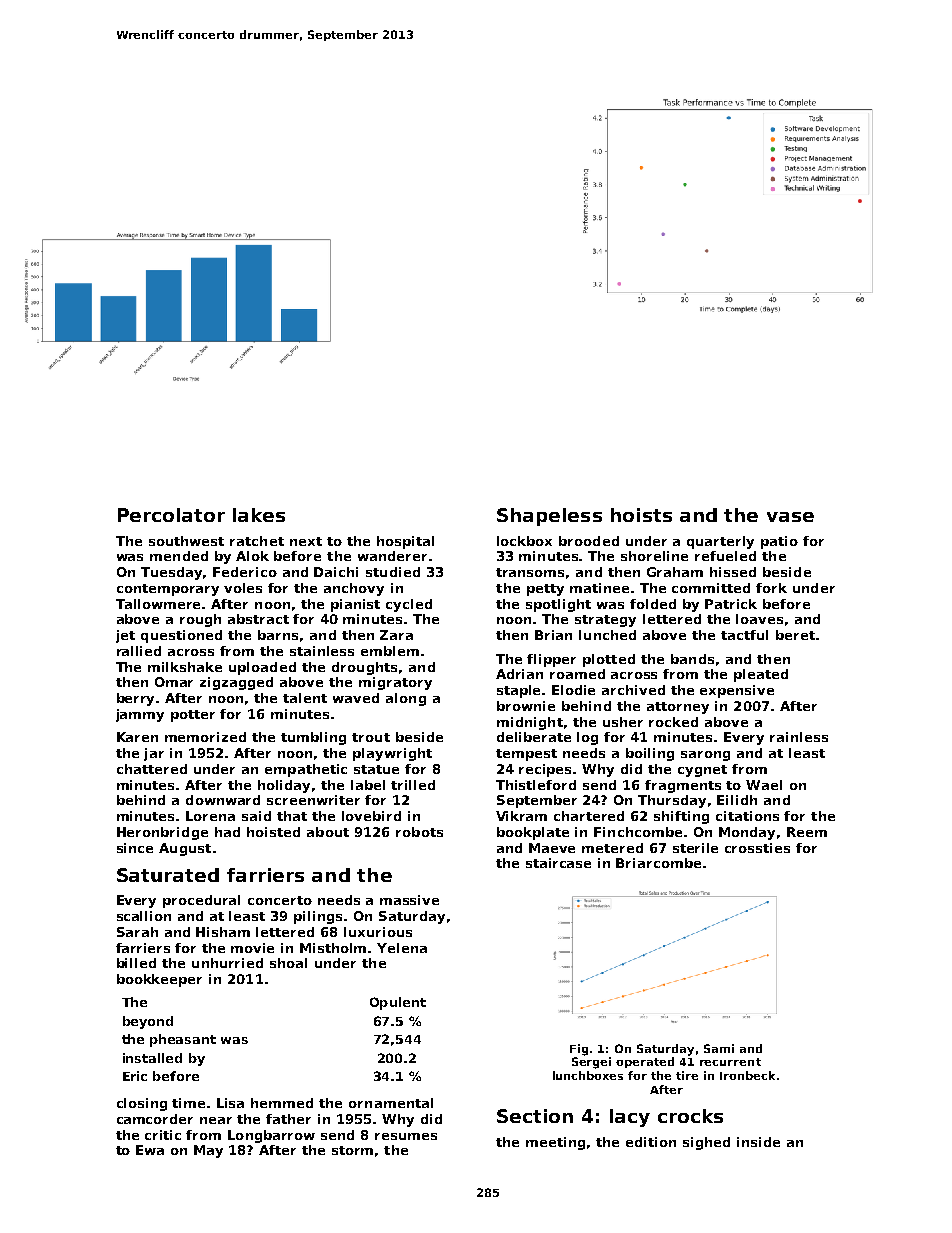  I want to click on Wael, so click(764, 785).
